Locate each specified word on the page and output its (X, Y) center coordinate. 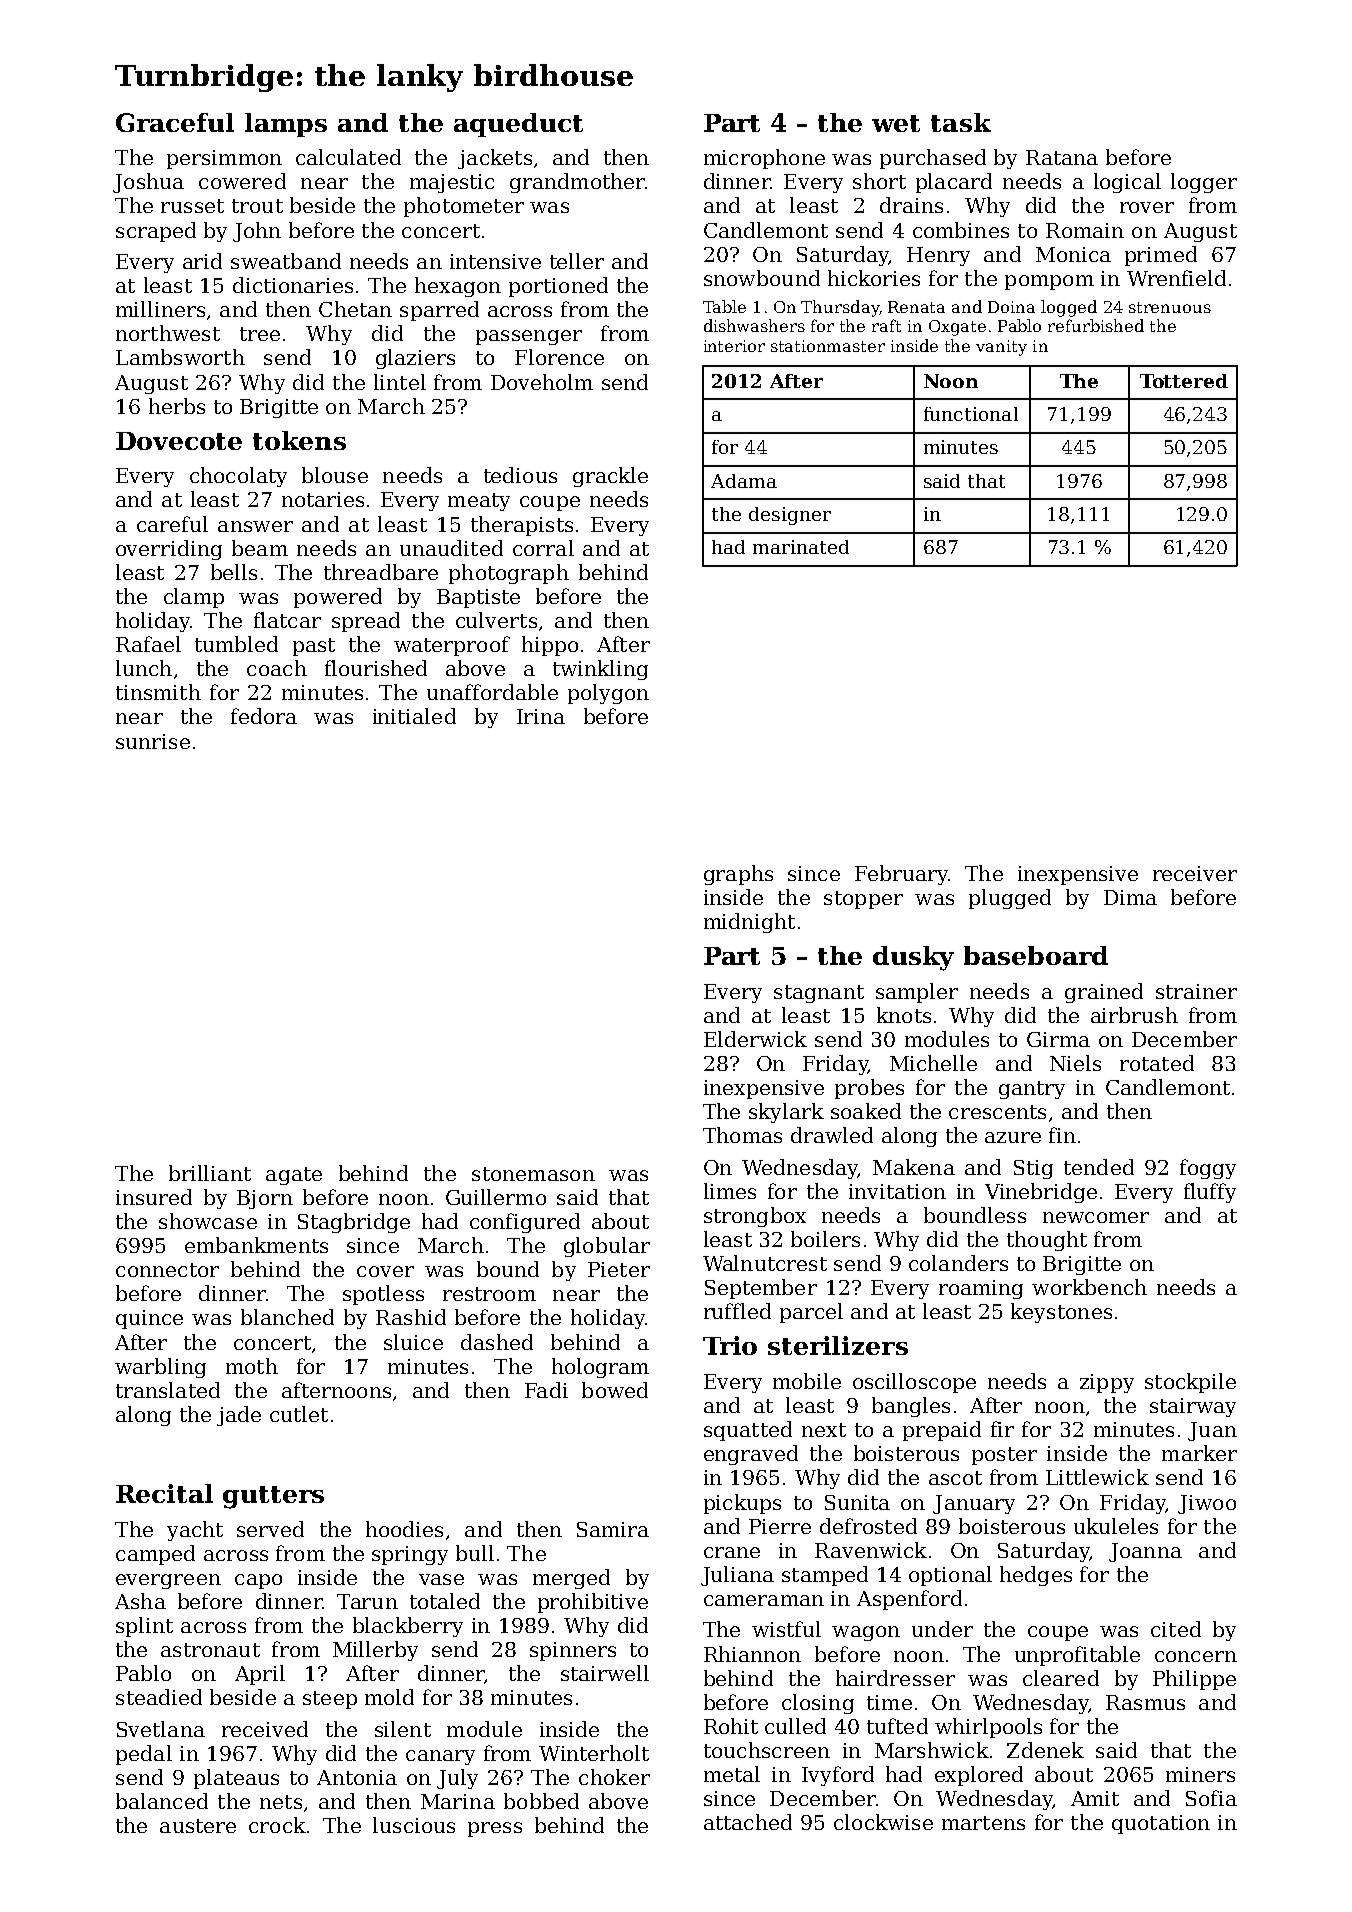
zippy (1107, 1383)
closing (818, 1704)
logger (1204, 183)
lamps (286, 125)
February (901, 875)
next (824, 1430)
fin (1062, 1135)
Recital (164, 1493)
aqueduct (518, 125)
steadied (159, 1697)
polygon (608, 694)
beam (260, 548)
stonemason (533, 1174)
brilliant (210, 1173)
